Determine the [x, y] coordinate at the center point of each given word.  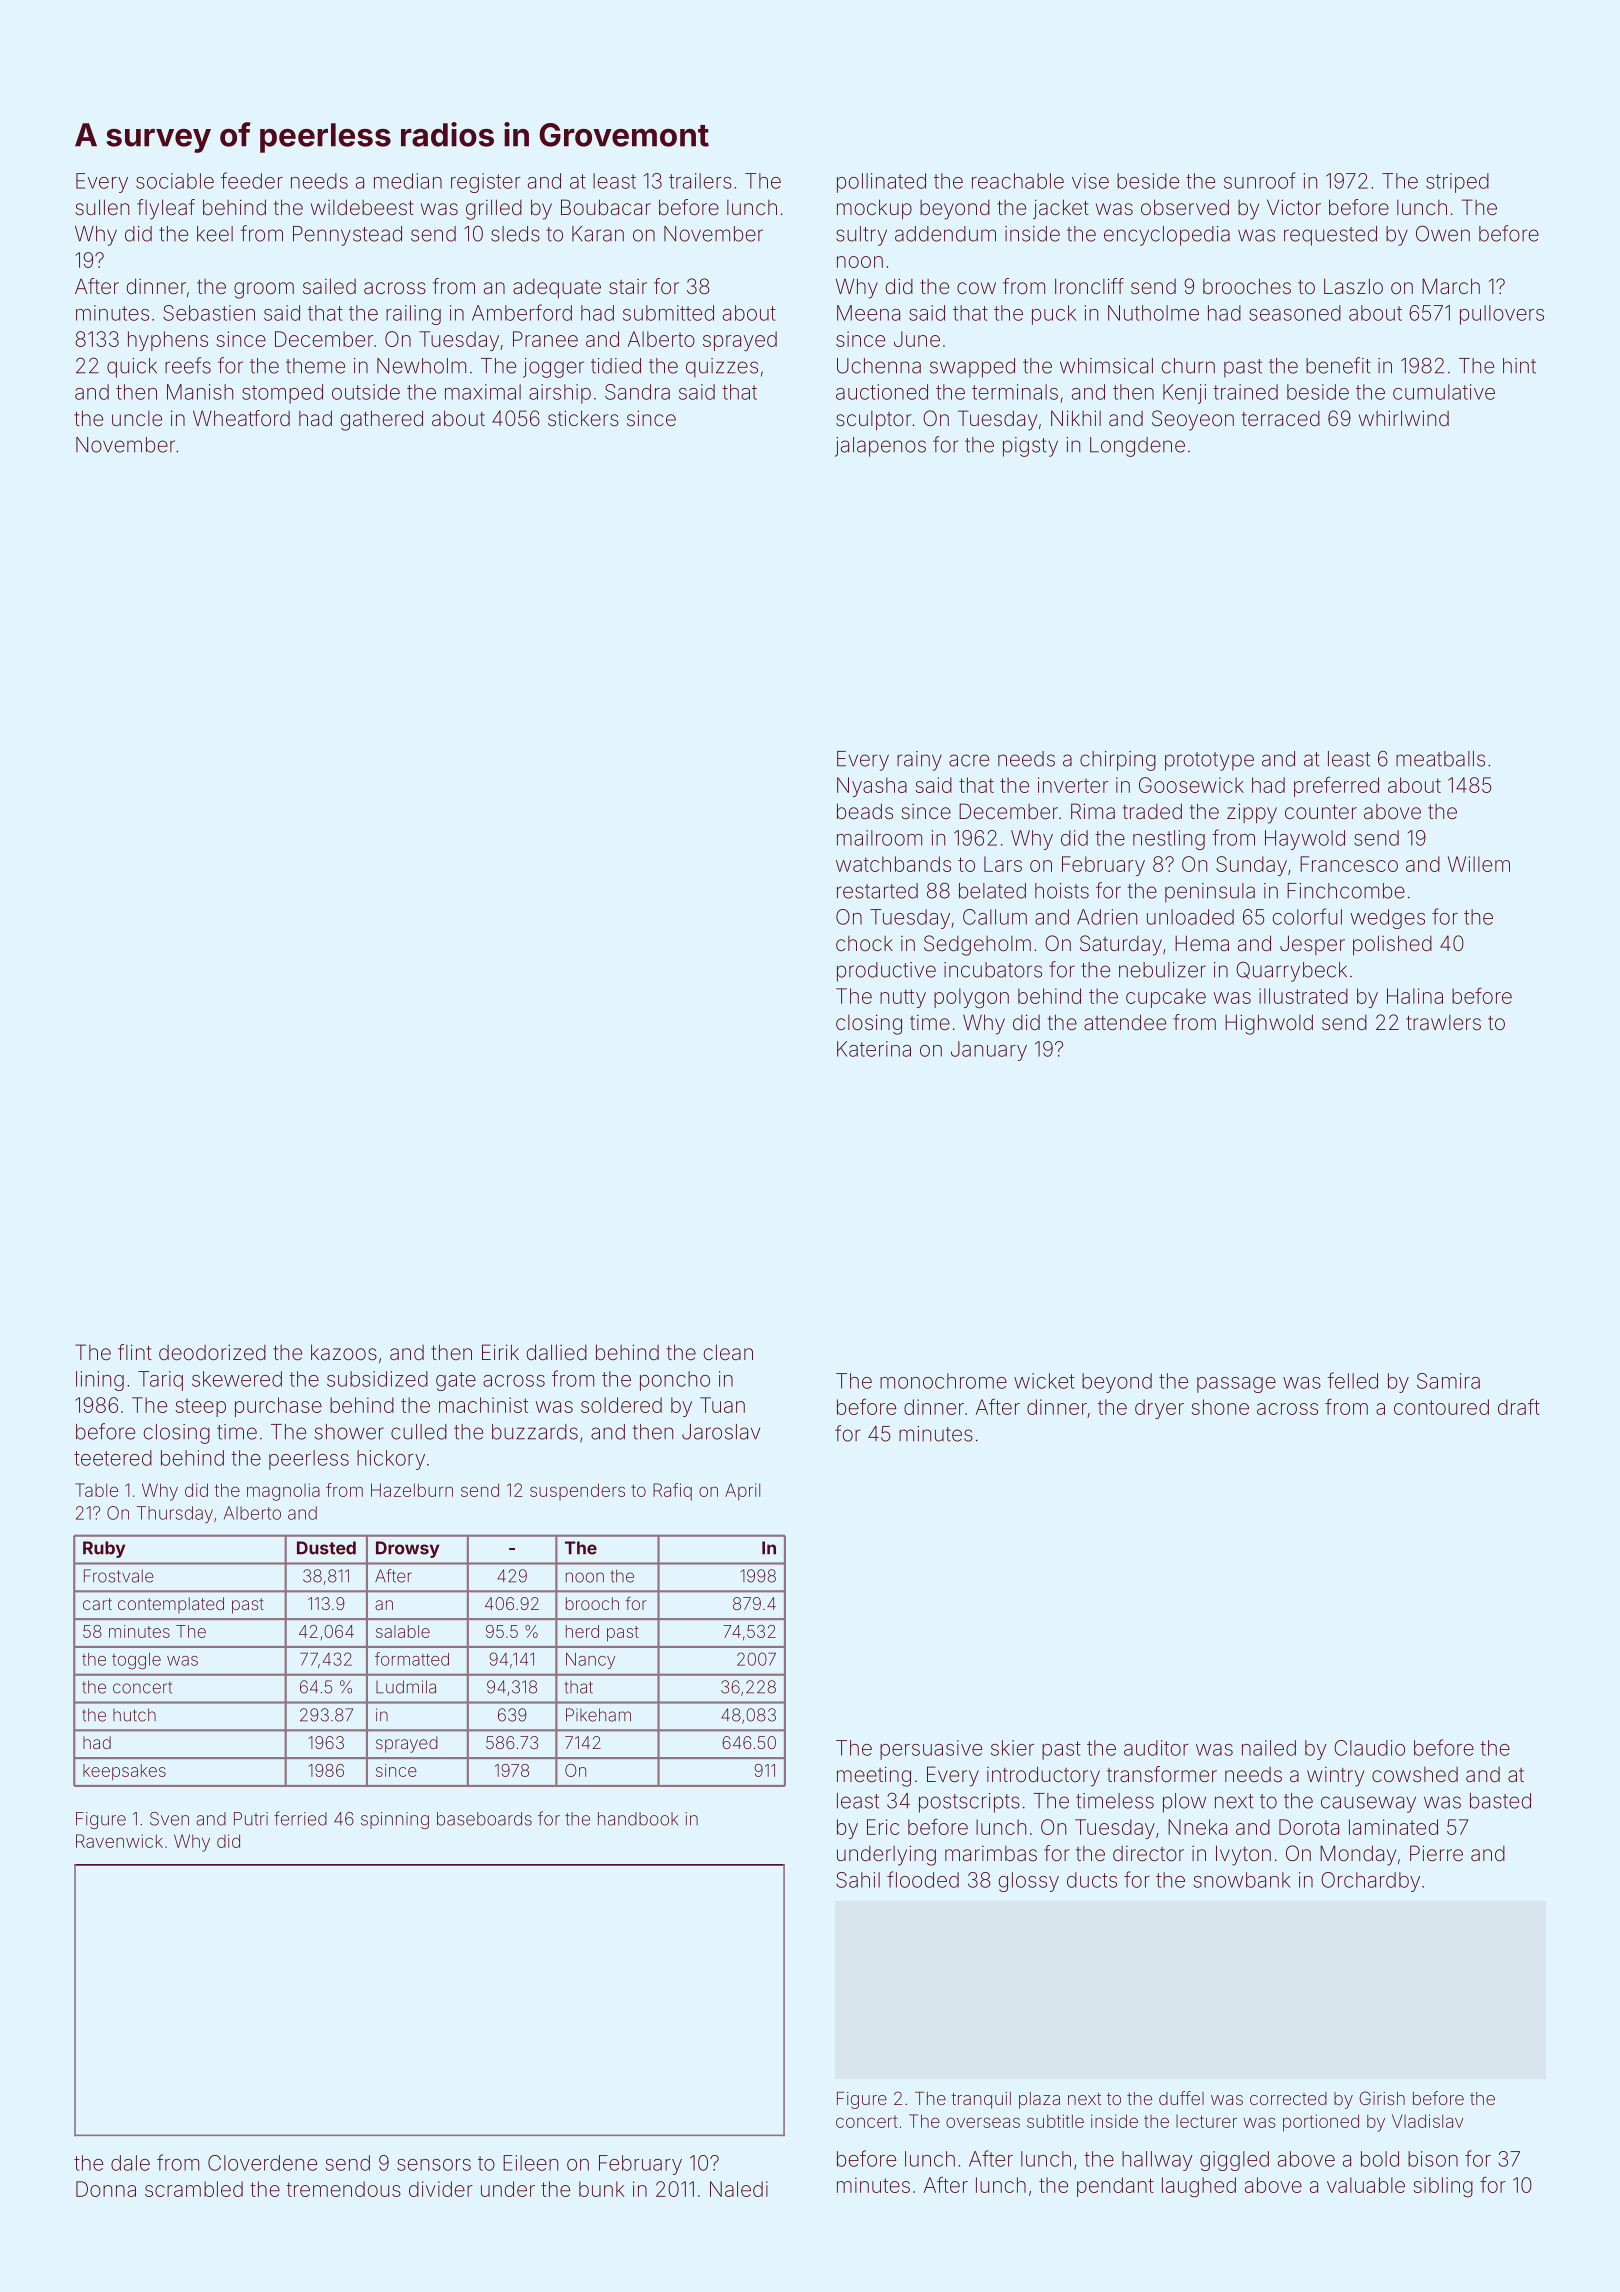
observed [1185, 207]
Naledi [739, 2189]
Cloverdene [262, 2163]
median [408, 181]
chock [864, 943]
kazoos [344, 1352]
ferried [300, 1818]
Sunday [1251, 866]
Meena [868, 313]
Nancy [590, 1661]
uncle [137, 418]
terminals [1015, 392]
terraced [1281, 418]
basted [1500, 1801]
